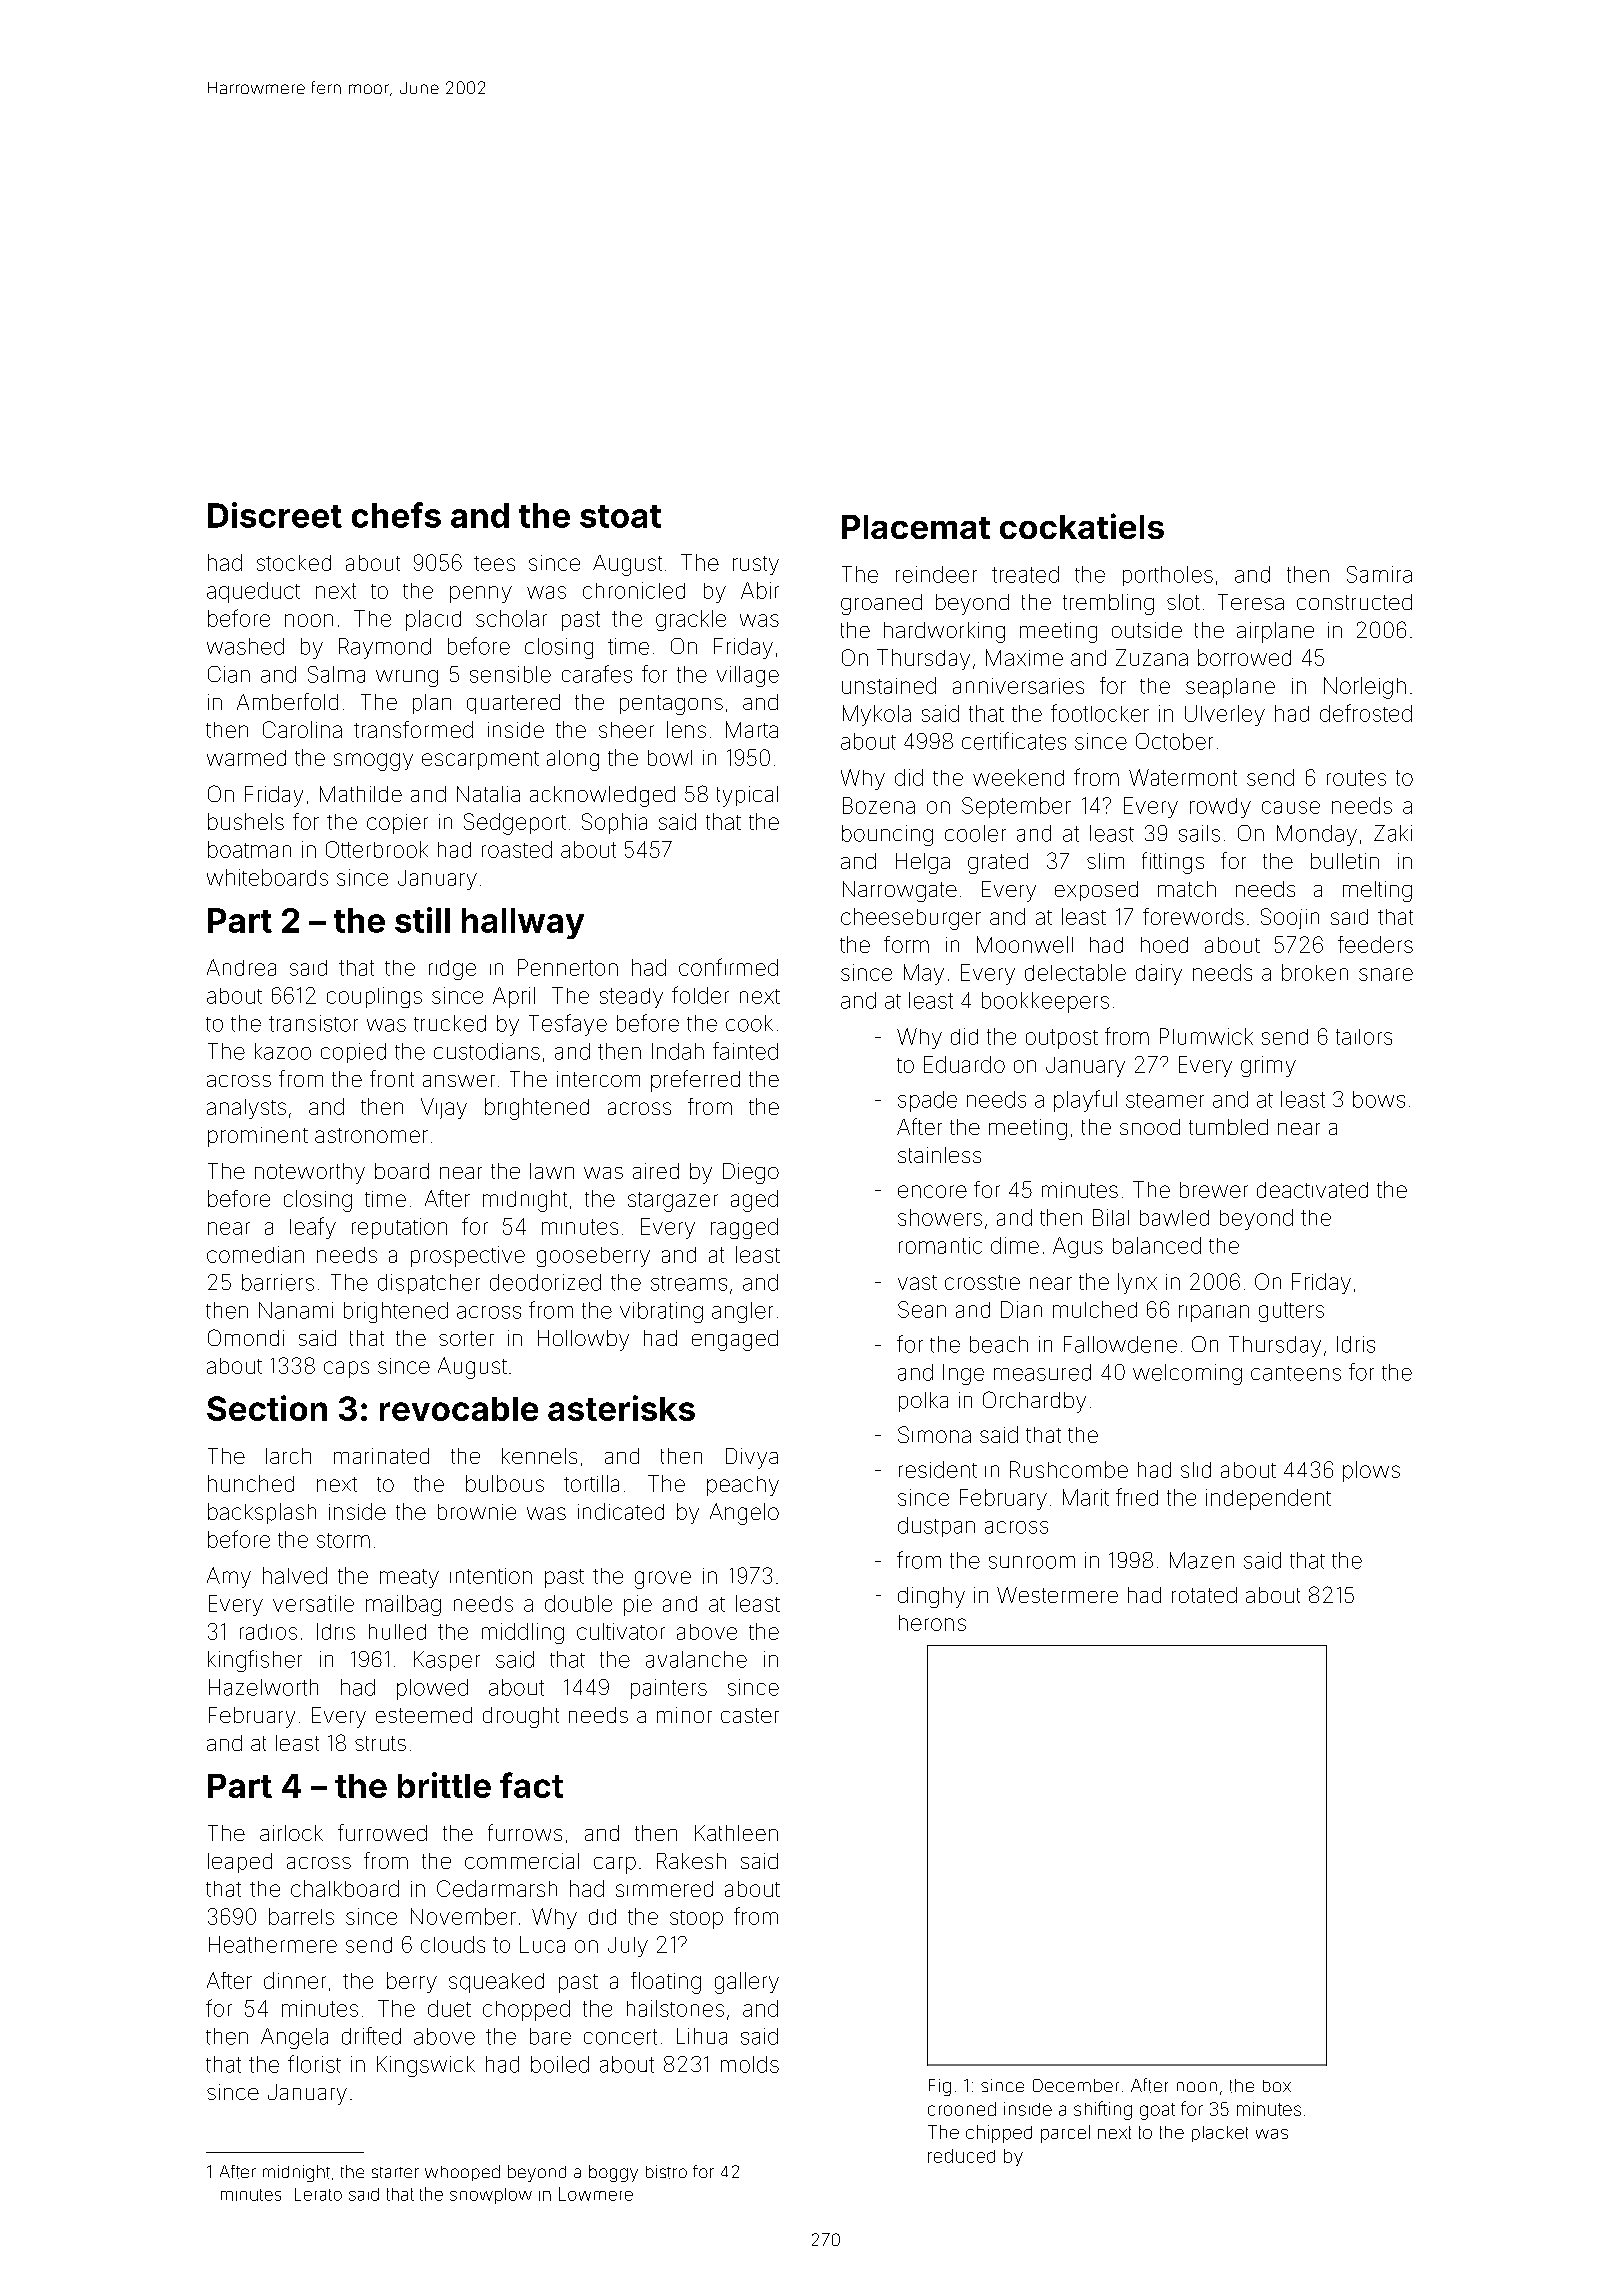 The width and height of the screenshot is (1620, 2292). What do you see at coordinates (432, 1689) in the screenshot?
I see `plowed` at bounding box center [432, 1689].
